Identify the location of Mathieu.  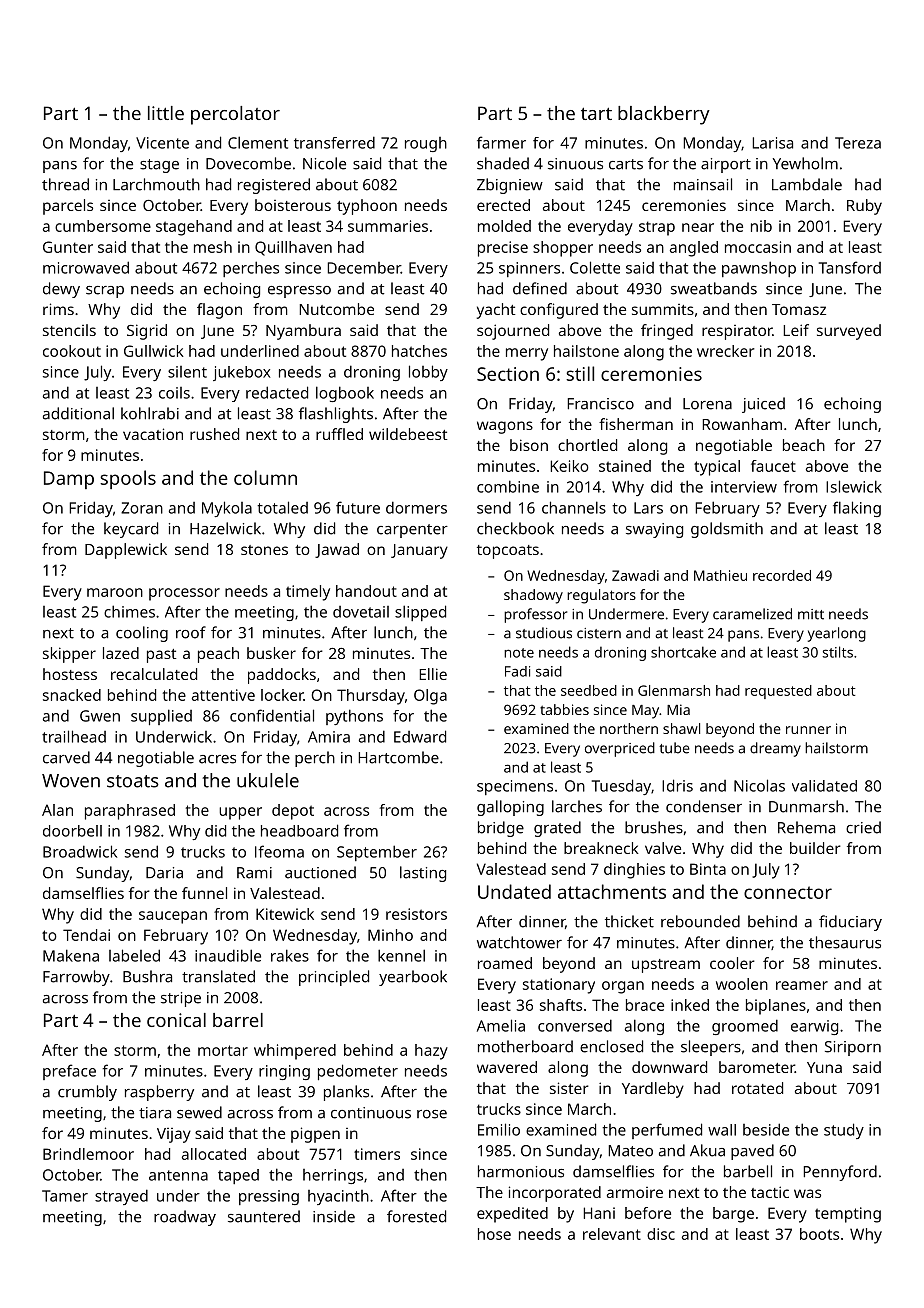
(720, 575).
